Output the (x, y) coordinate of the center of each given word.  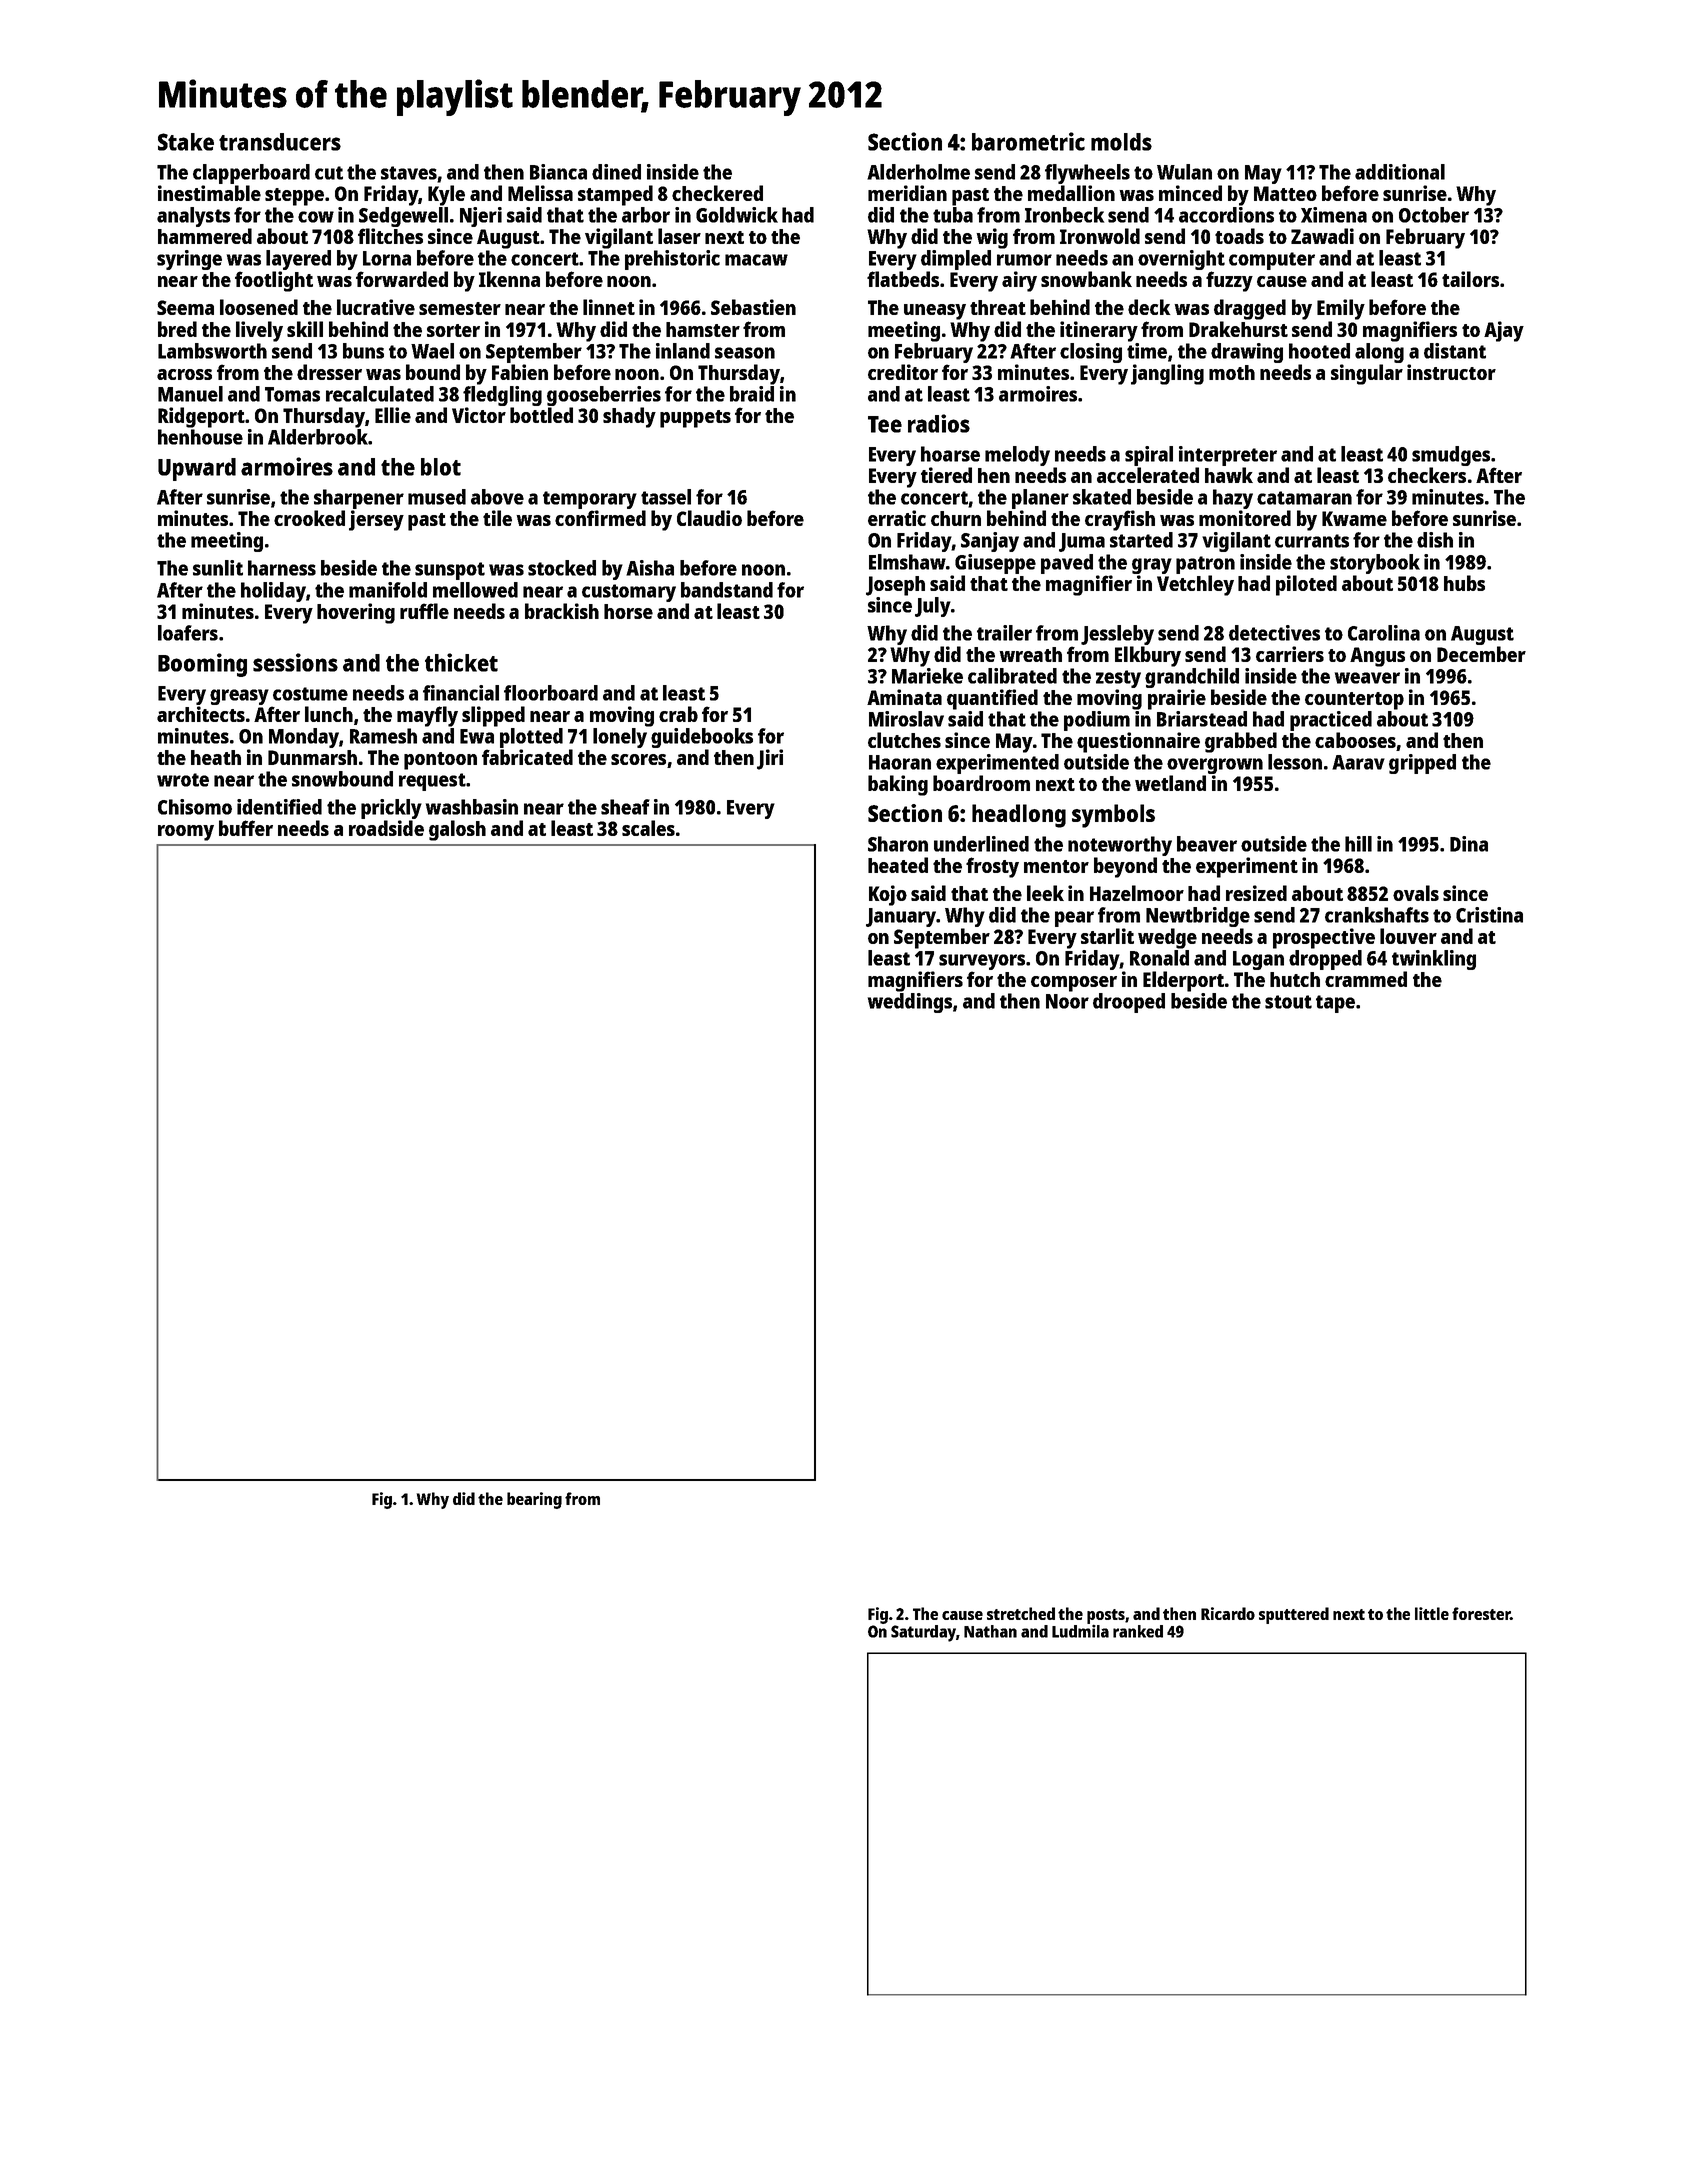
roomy (186, 833)
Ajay (1504, 331)
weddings (910, 1003)
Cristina (1489, 915)
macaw (756, 260)
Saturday (923, 1633)
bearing (534, 1500)
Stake (186, 142)
